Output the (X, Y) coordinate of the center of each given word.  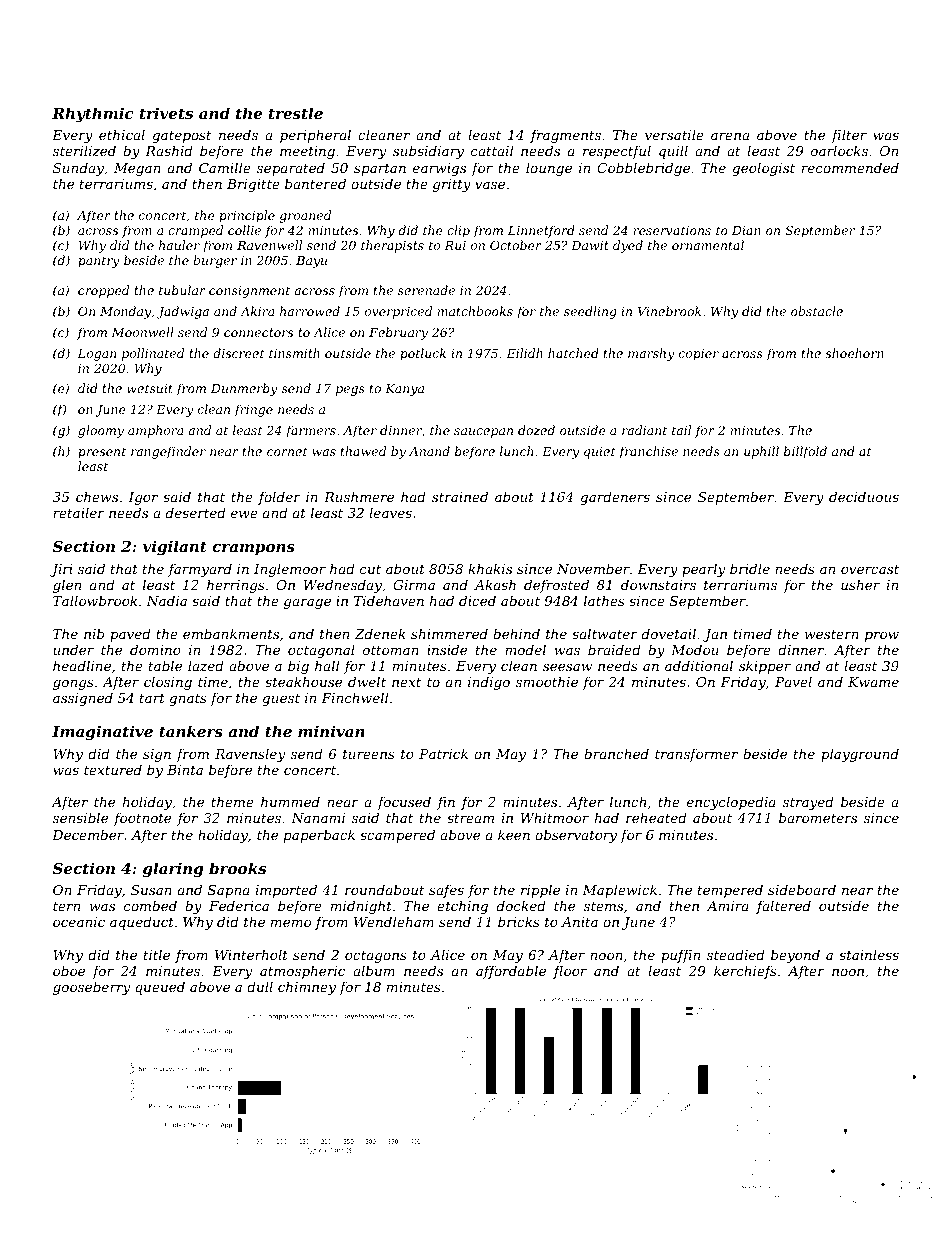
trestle (296, 113)
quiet (600, 453)
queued (160, 988)
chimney (307, 988)
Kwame (873, 682)
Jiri (61, 570)
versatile (674, 134)
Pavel (793, 681)
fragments (565, 136)
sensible (80, 817)
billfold (805, 452)
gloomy (101, 431)
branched (616, 753)
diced (477, 600)
